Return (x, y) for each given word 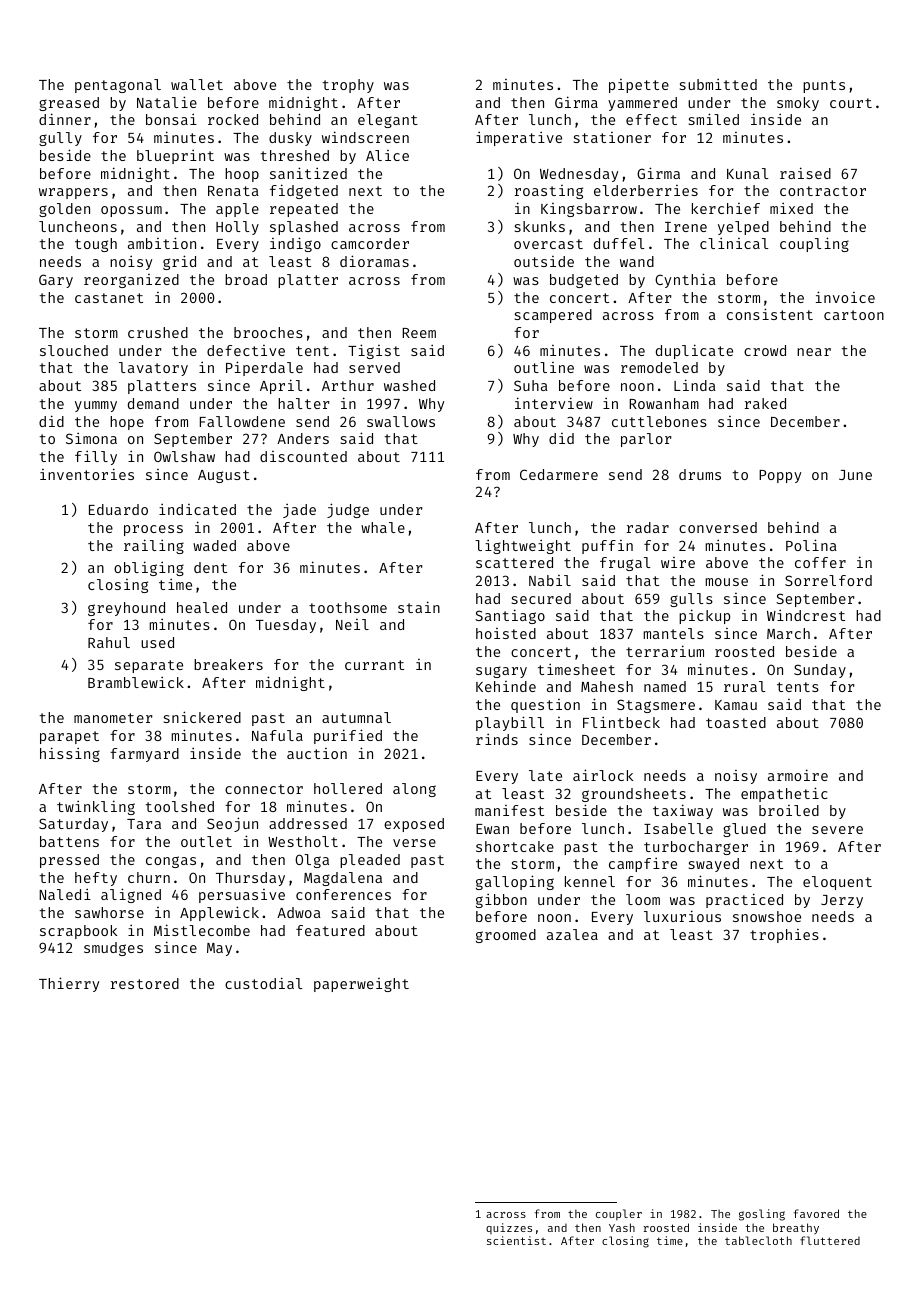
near (814, 352)
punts (824, 86)
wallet (197, 84)
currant (374, 665)
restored (145, 983)
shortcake (515, 846)
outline (544, 367)
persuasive (242, 896)
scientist (516, 1240)
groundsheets (634, 795)
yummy (96, 406)
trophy (348, 86)
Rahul (109, 642)
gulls (691, 600)
